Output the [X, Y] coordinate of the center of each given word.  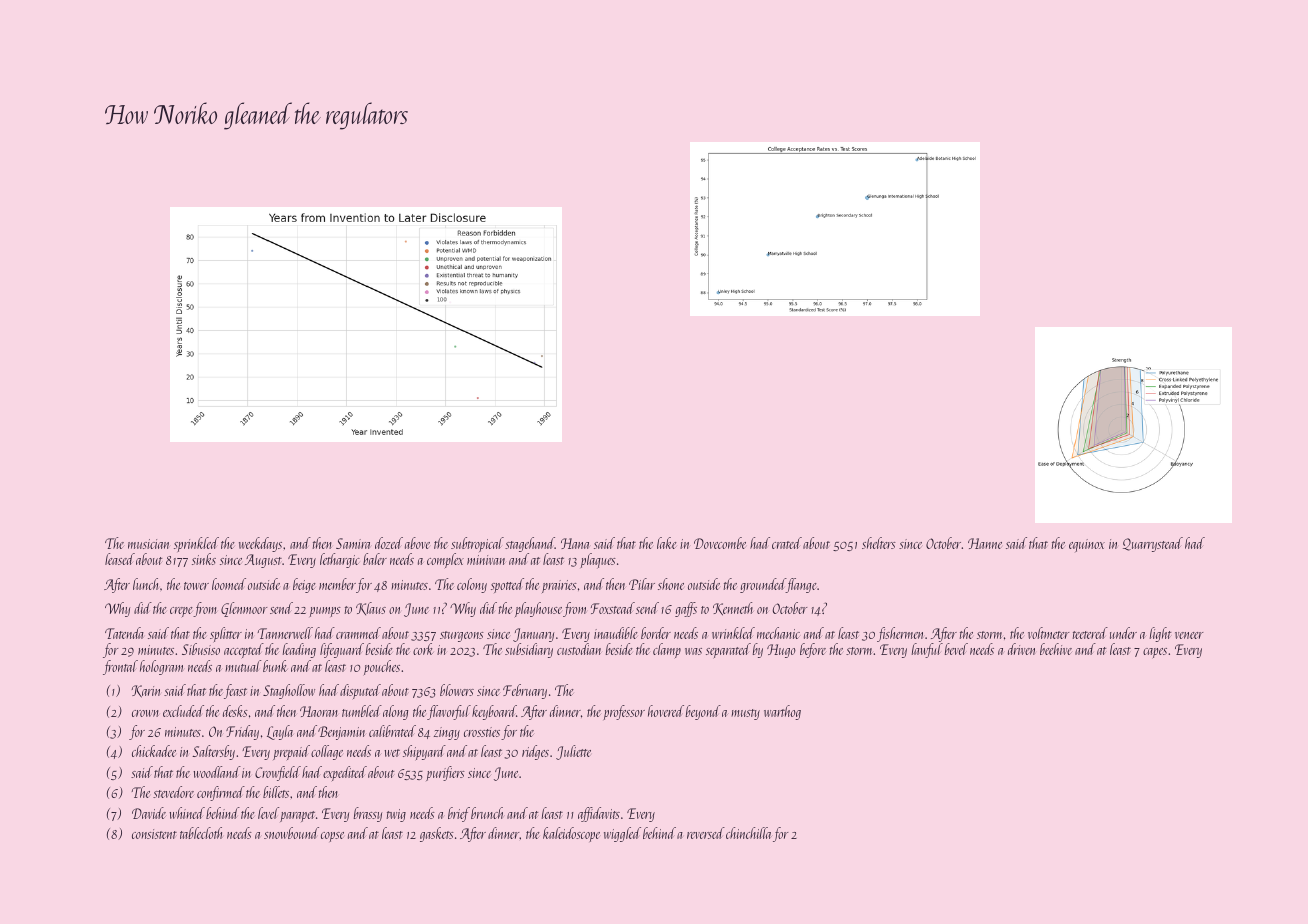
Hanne [985, 543]
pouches [382, 667]
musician [148, 544]
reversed [706, 833]
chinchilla [749, 833]
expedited [345, 773]
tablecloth [201, 833]
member [337, 584]
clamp [667, 650]
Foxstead [613, 608]
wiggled [622, 834]
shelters [879, 543]
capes [1155, 653]
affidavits [599, 814]
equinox [1087, 545]
